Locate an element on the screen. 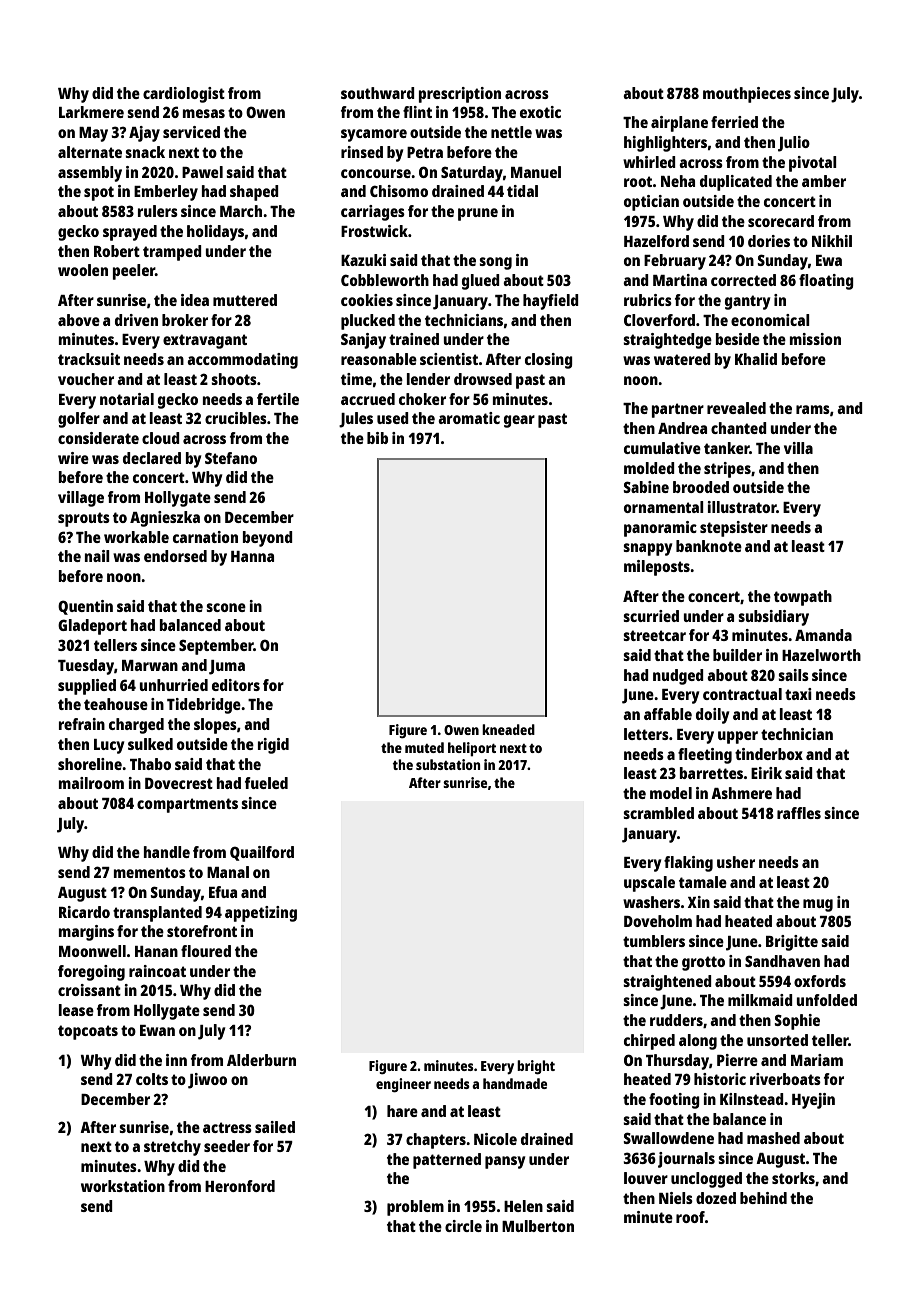  Heronford is located at coordinates (240, 1186).
